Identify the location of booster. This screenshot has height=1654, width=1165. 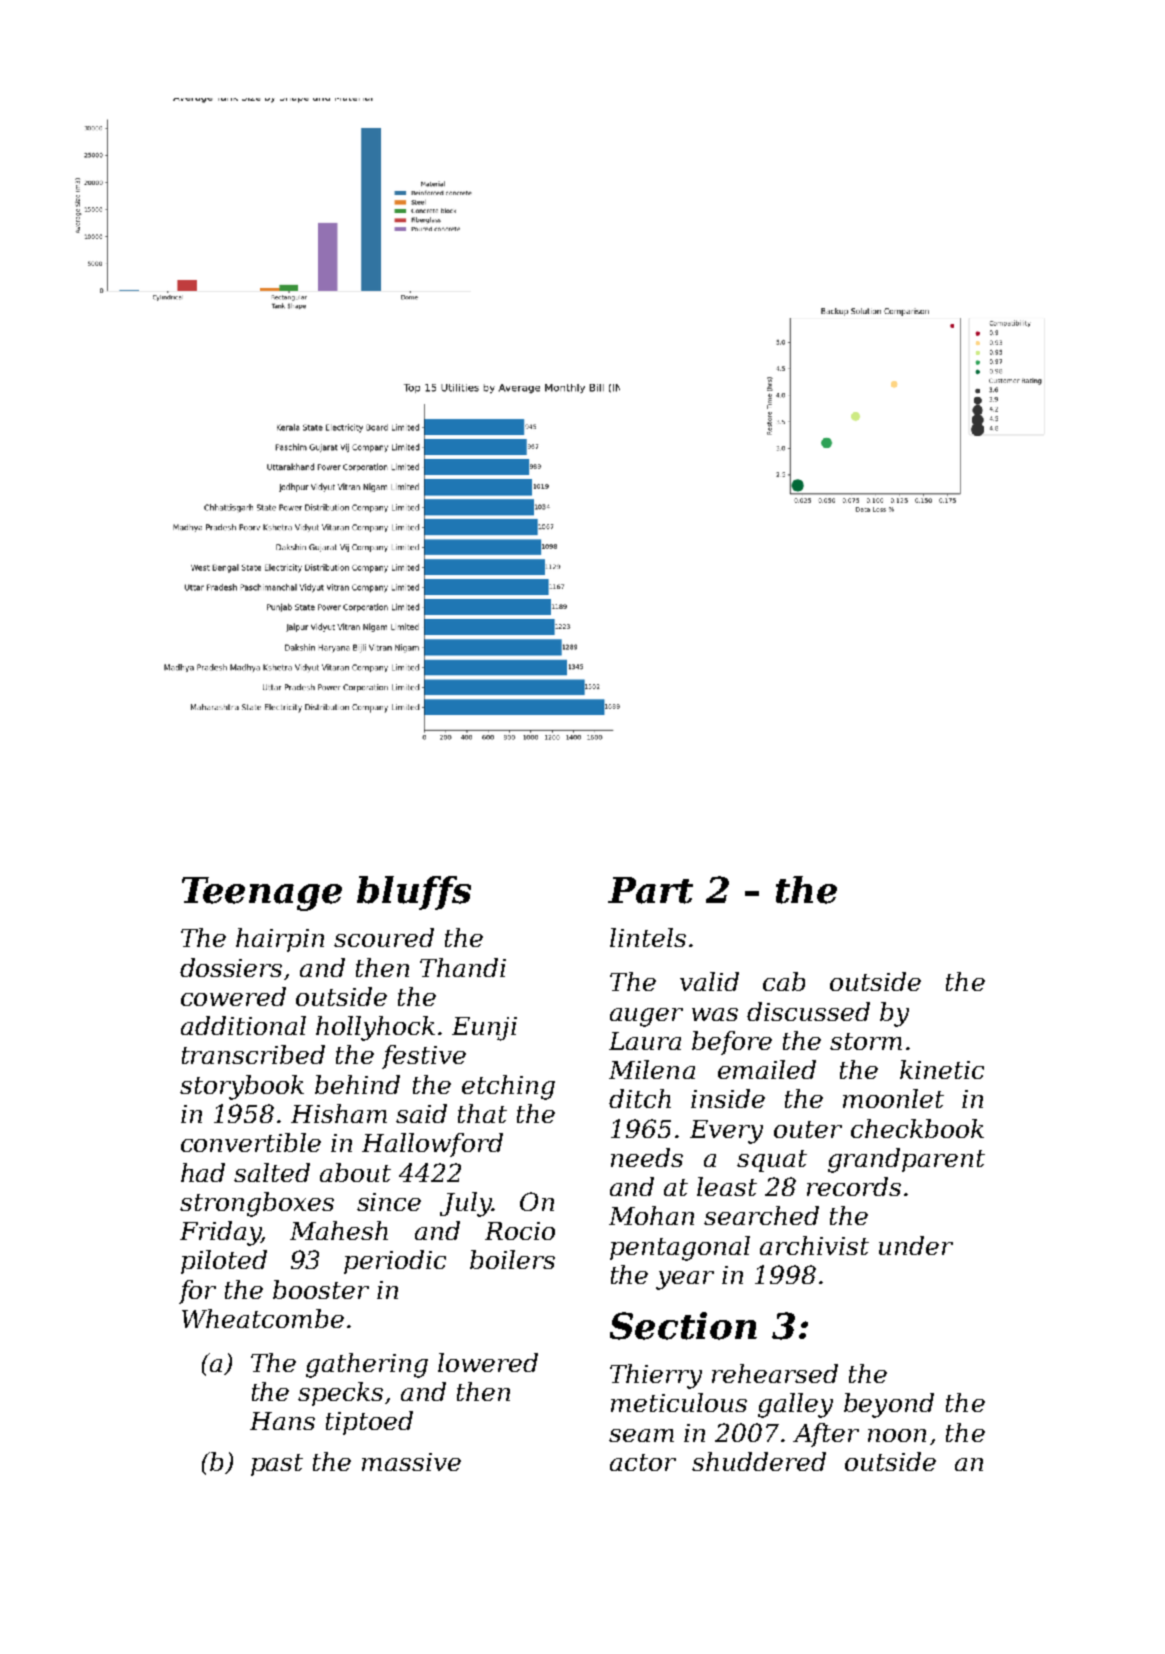
(321, 1289).
